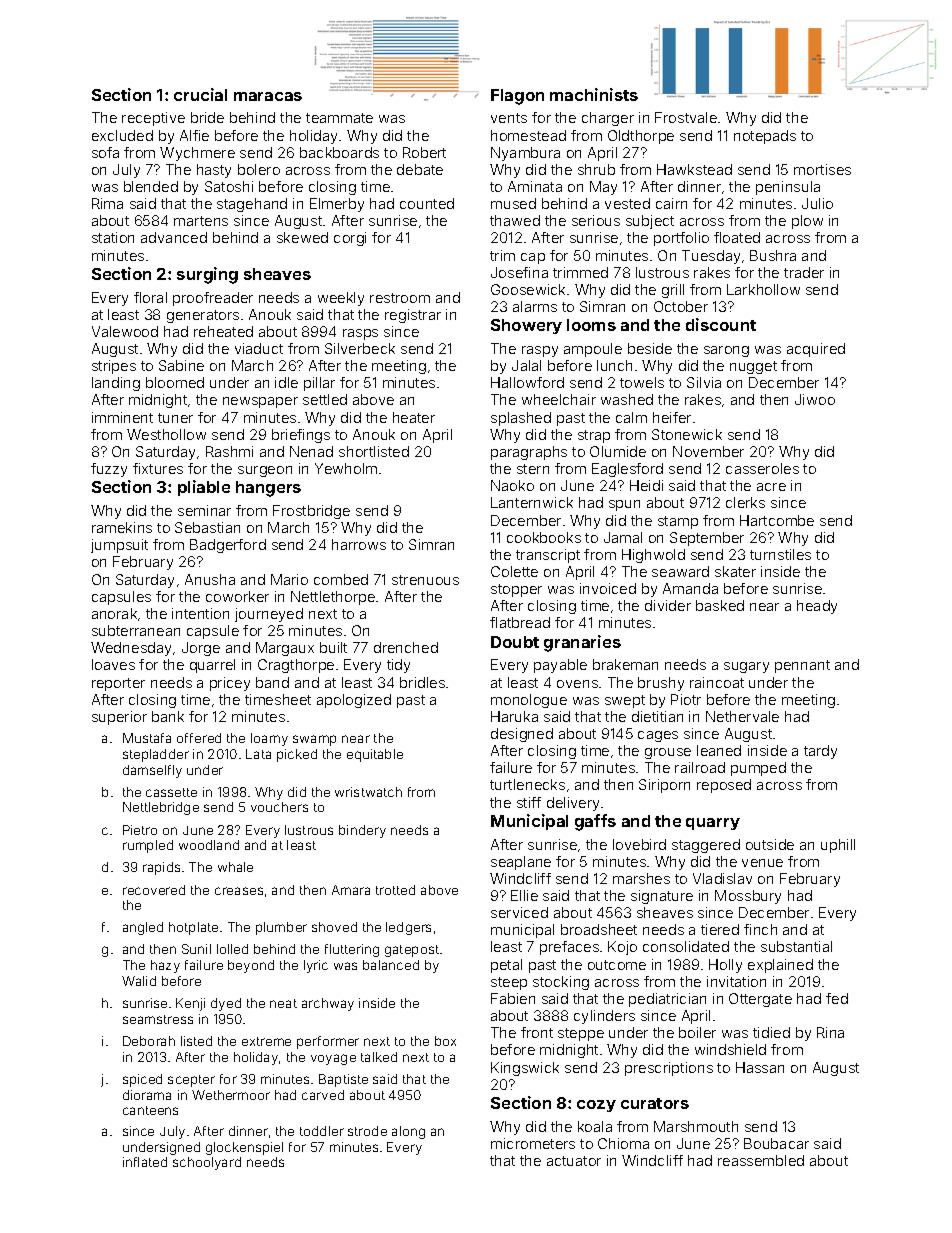  Describe the element at coordinates (765, 137) in the image. I see `notepads` at that location.
